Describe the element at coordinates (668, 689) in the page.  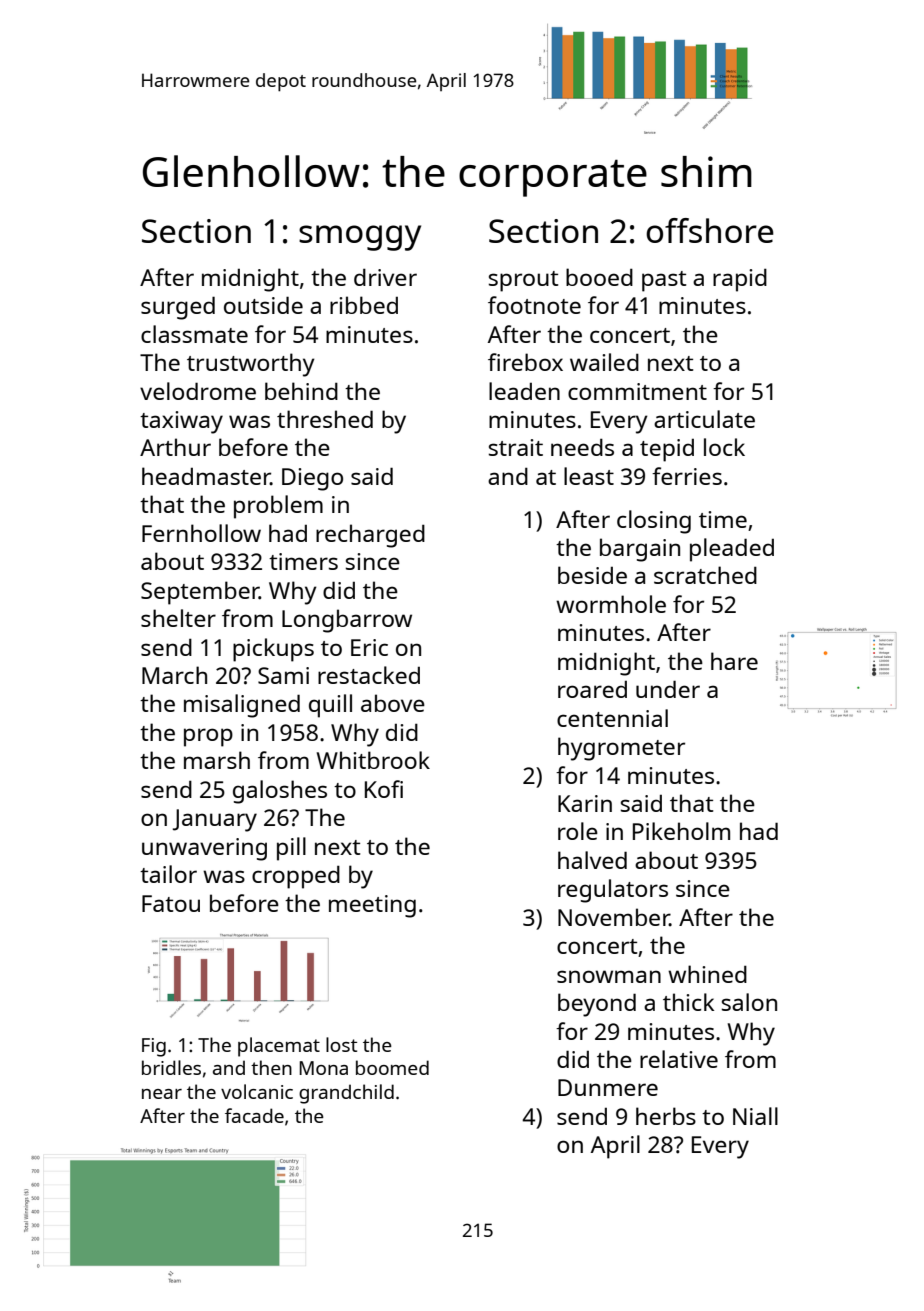
I see `under` at that location.
